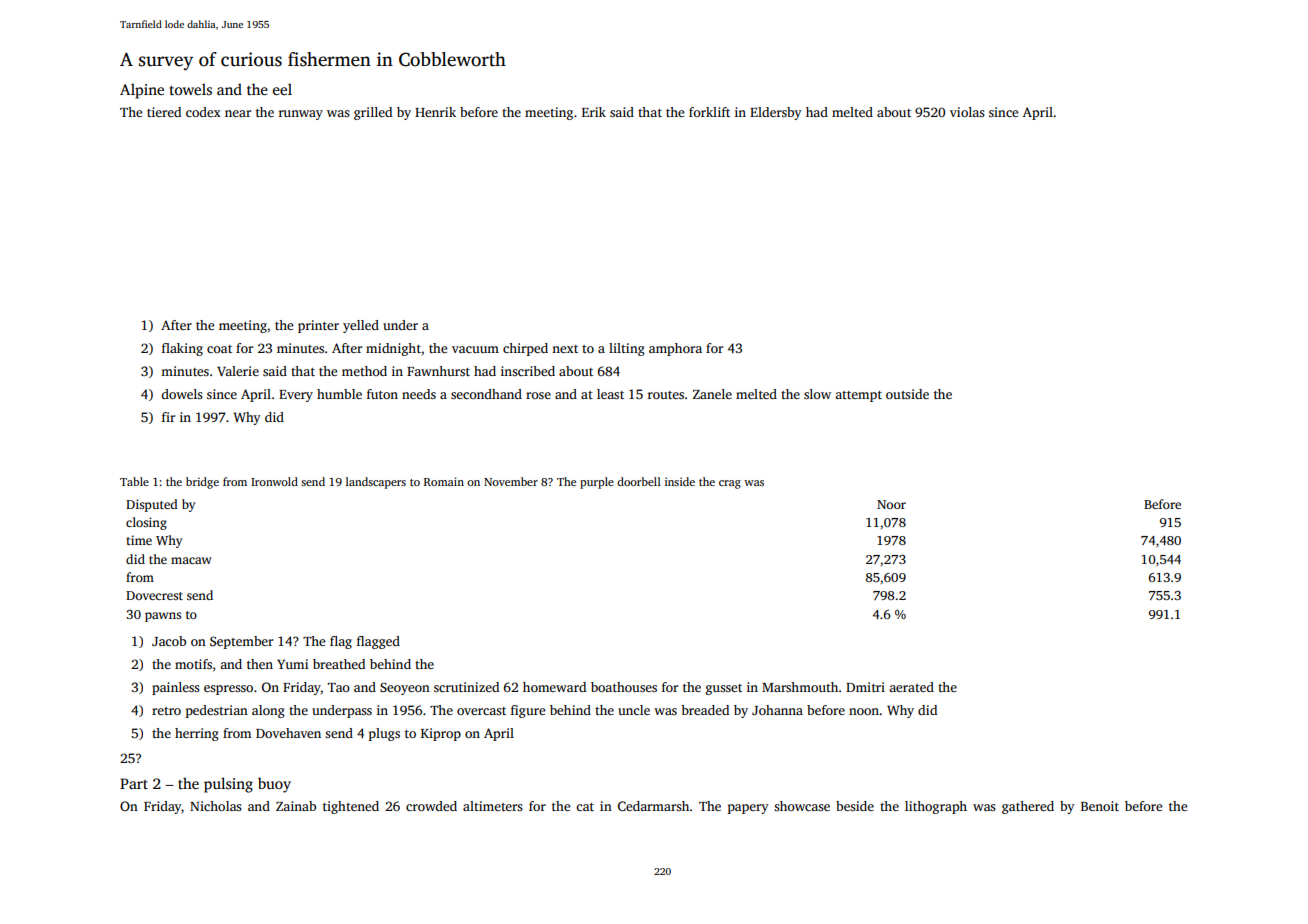 This screenshot has width=1308, height=924. Describe the element at coordinates (891, 504) in the screenshot. I see `Noor` at that location.
